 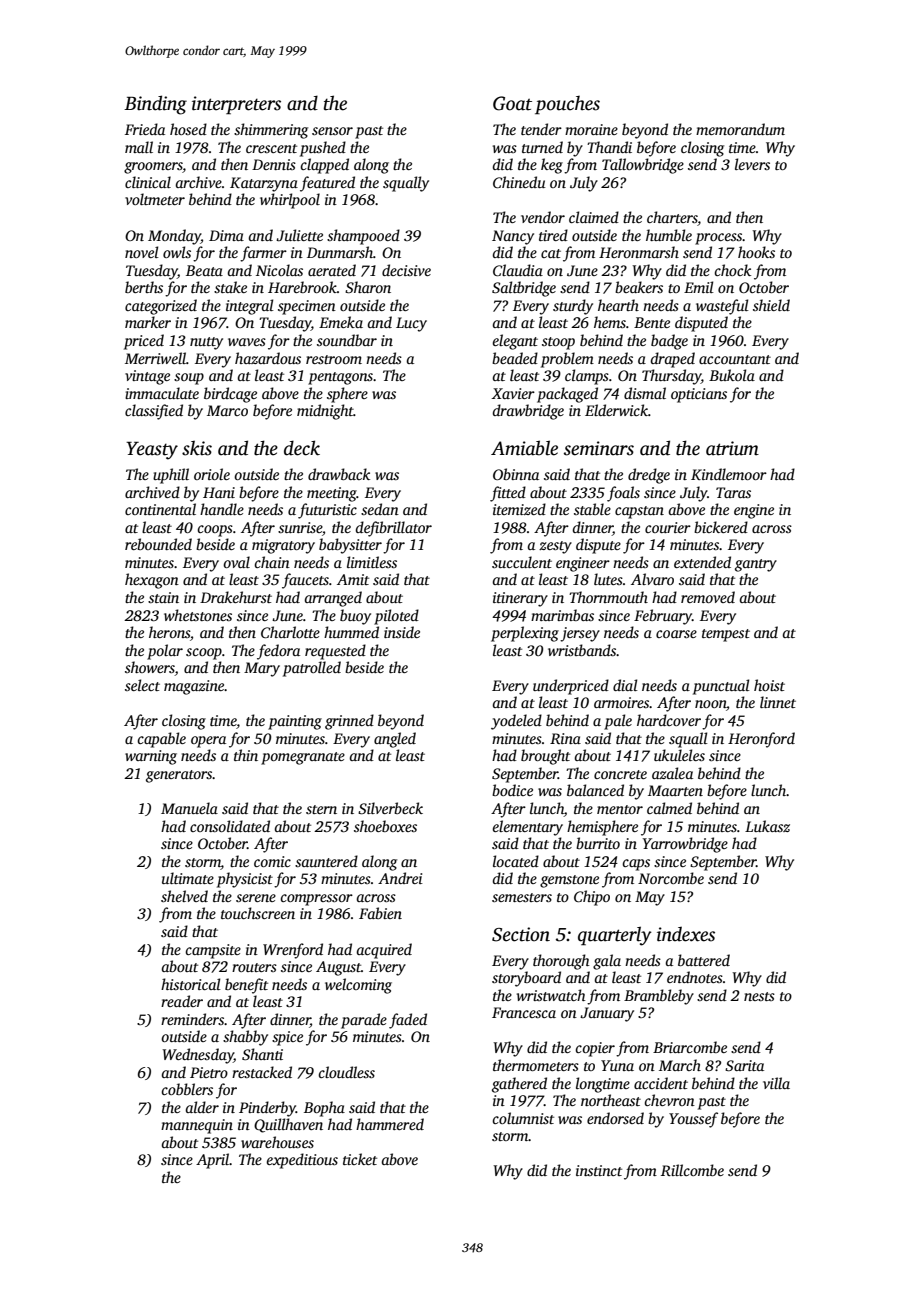 What do you see at coordinates (262, 669) in the document?
I see `Mary` at bounding box center [262, 669].
